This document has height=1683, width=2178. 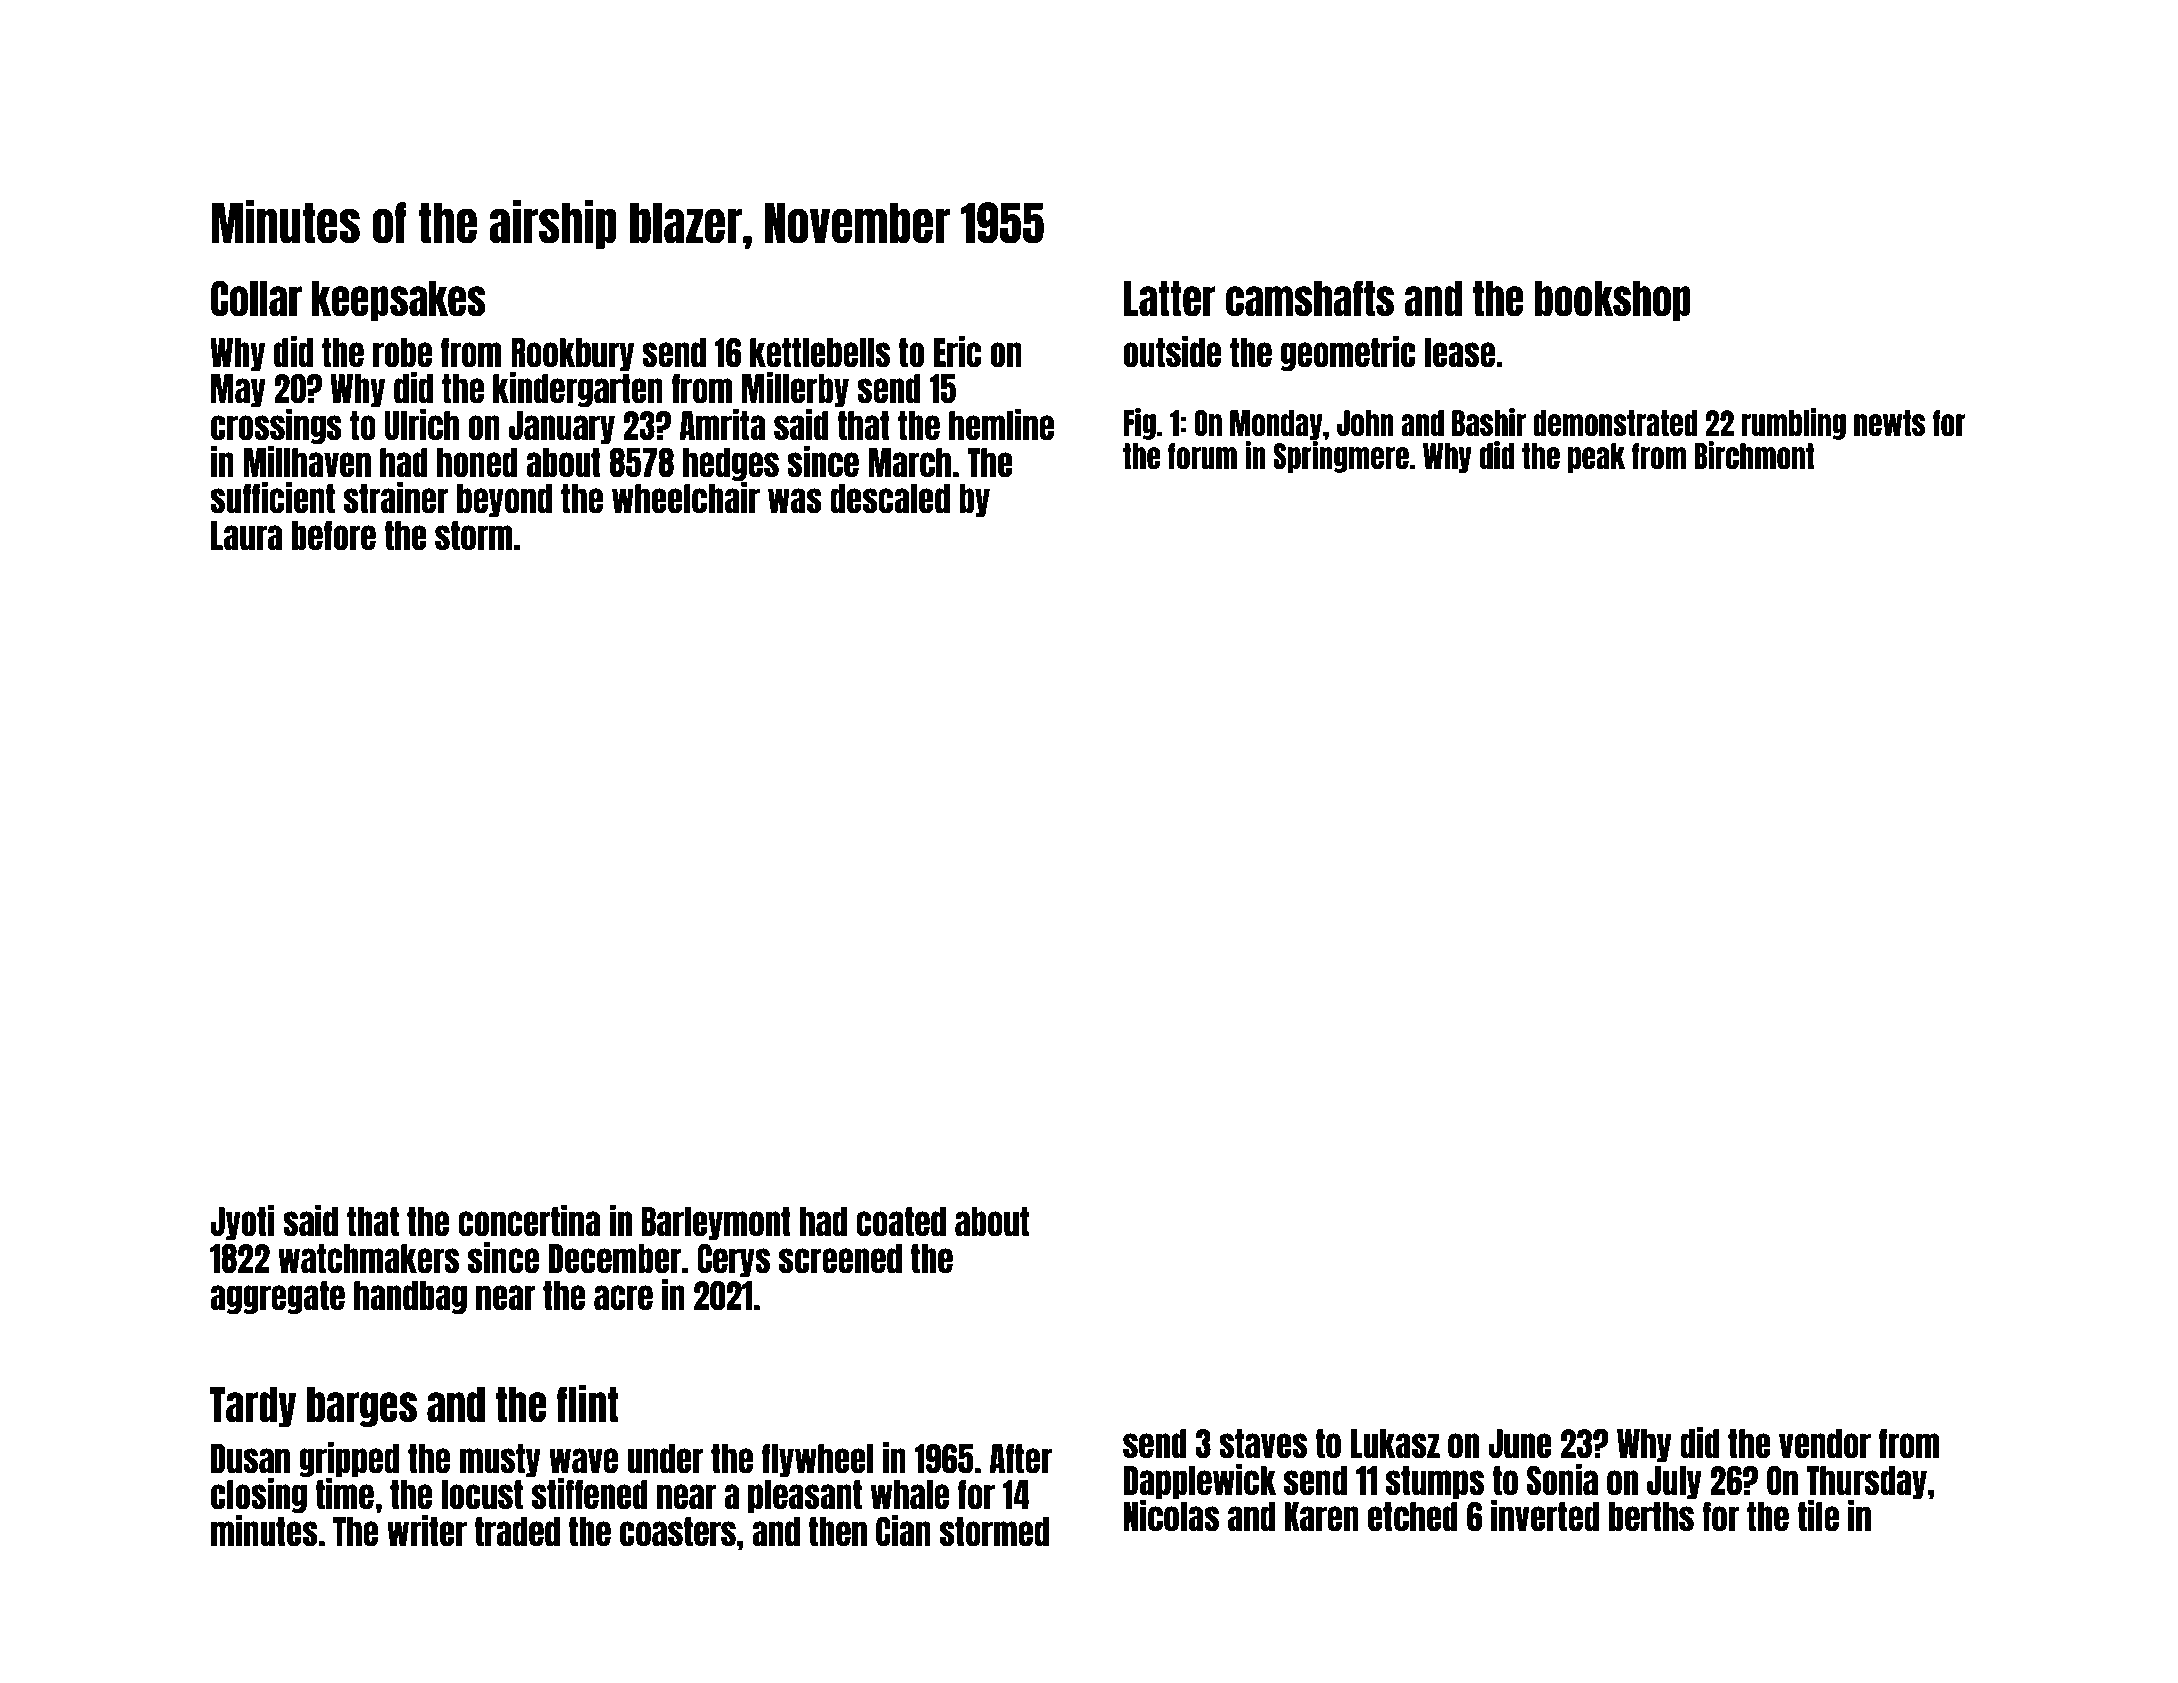 What do you see at coordinates (242, 1222) in the document?
I see `Jyoti` at bounding box center [242, 1222].
